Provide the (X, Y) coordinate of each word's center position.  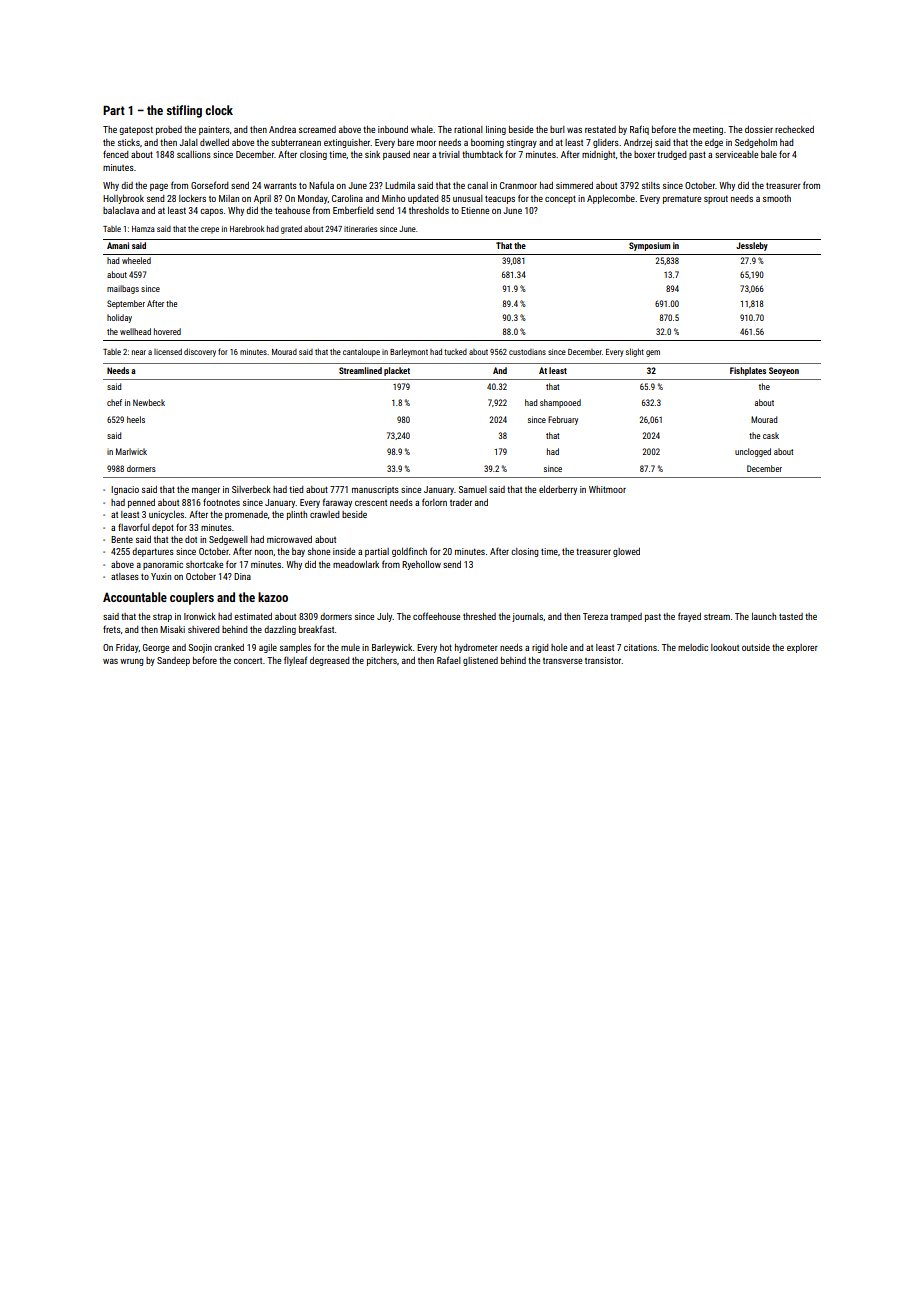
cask (771, 435)
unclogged (753, 452)
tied (296, 489)
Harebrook (247, 228)
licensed (168, 351)
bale (769, 154)
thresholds (429, 210)
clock (219, 110)
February (563, 420)
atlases (125, 576)
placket (397, 371)
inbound (393, 129)
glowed (626, 552)
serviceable (736, 154)
